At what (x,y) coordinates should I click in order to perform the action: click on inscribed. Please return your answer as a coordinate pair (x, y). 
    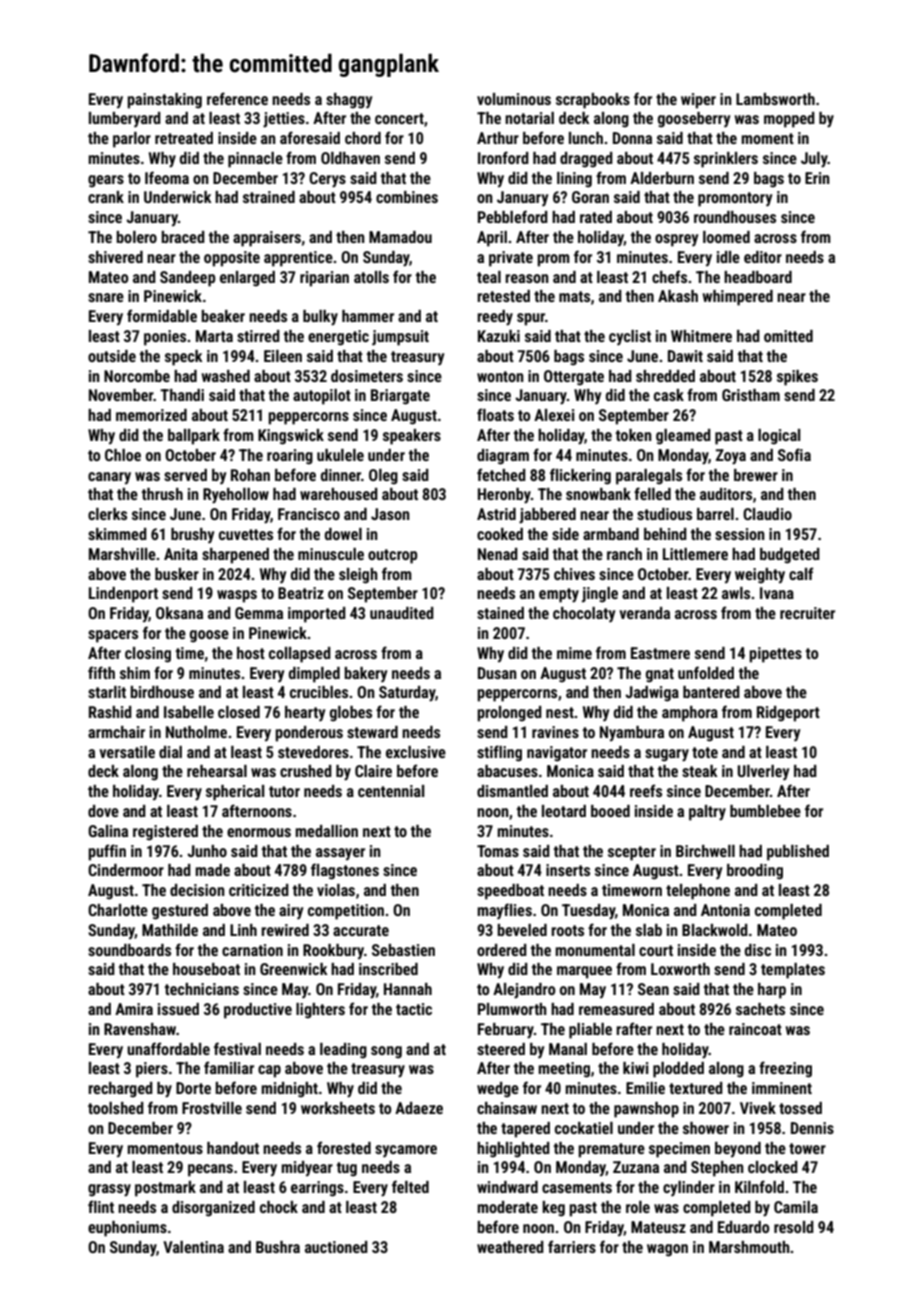
    Looking at the image, I should click on (388, 969).
